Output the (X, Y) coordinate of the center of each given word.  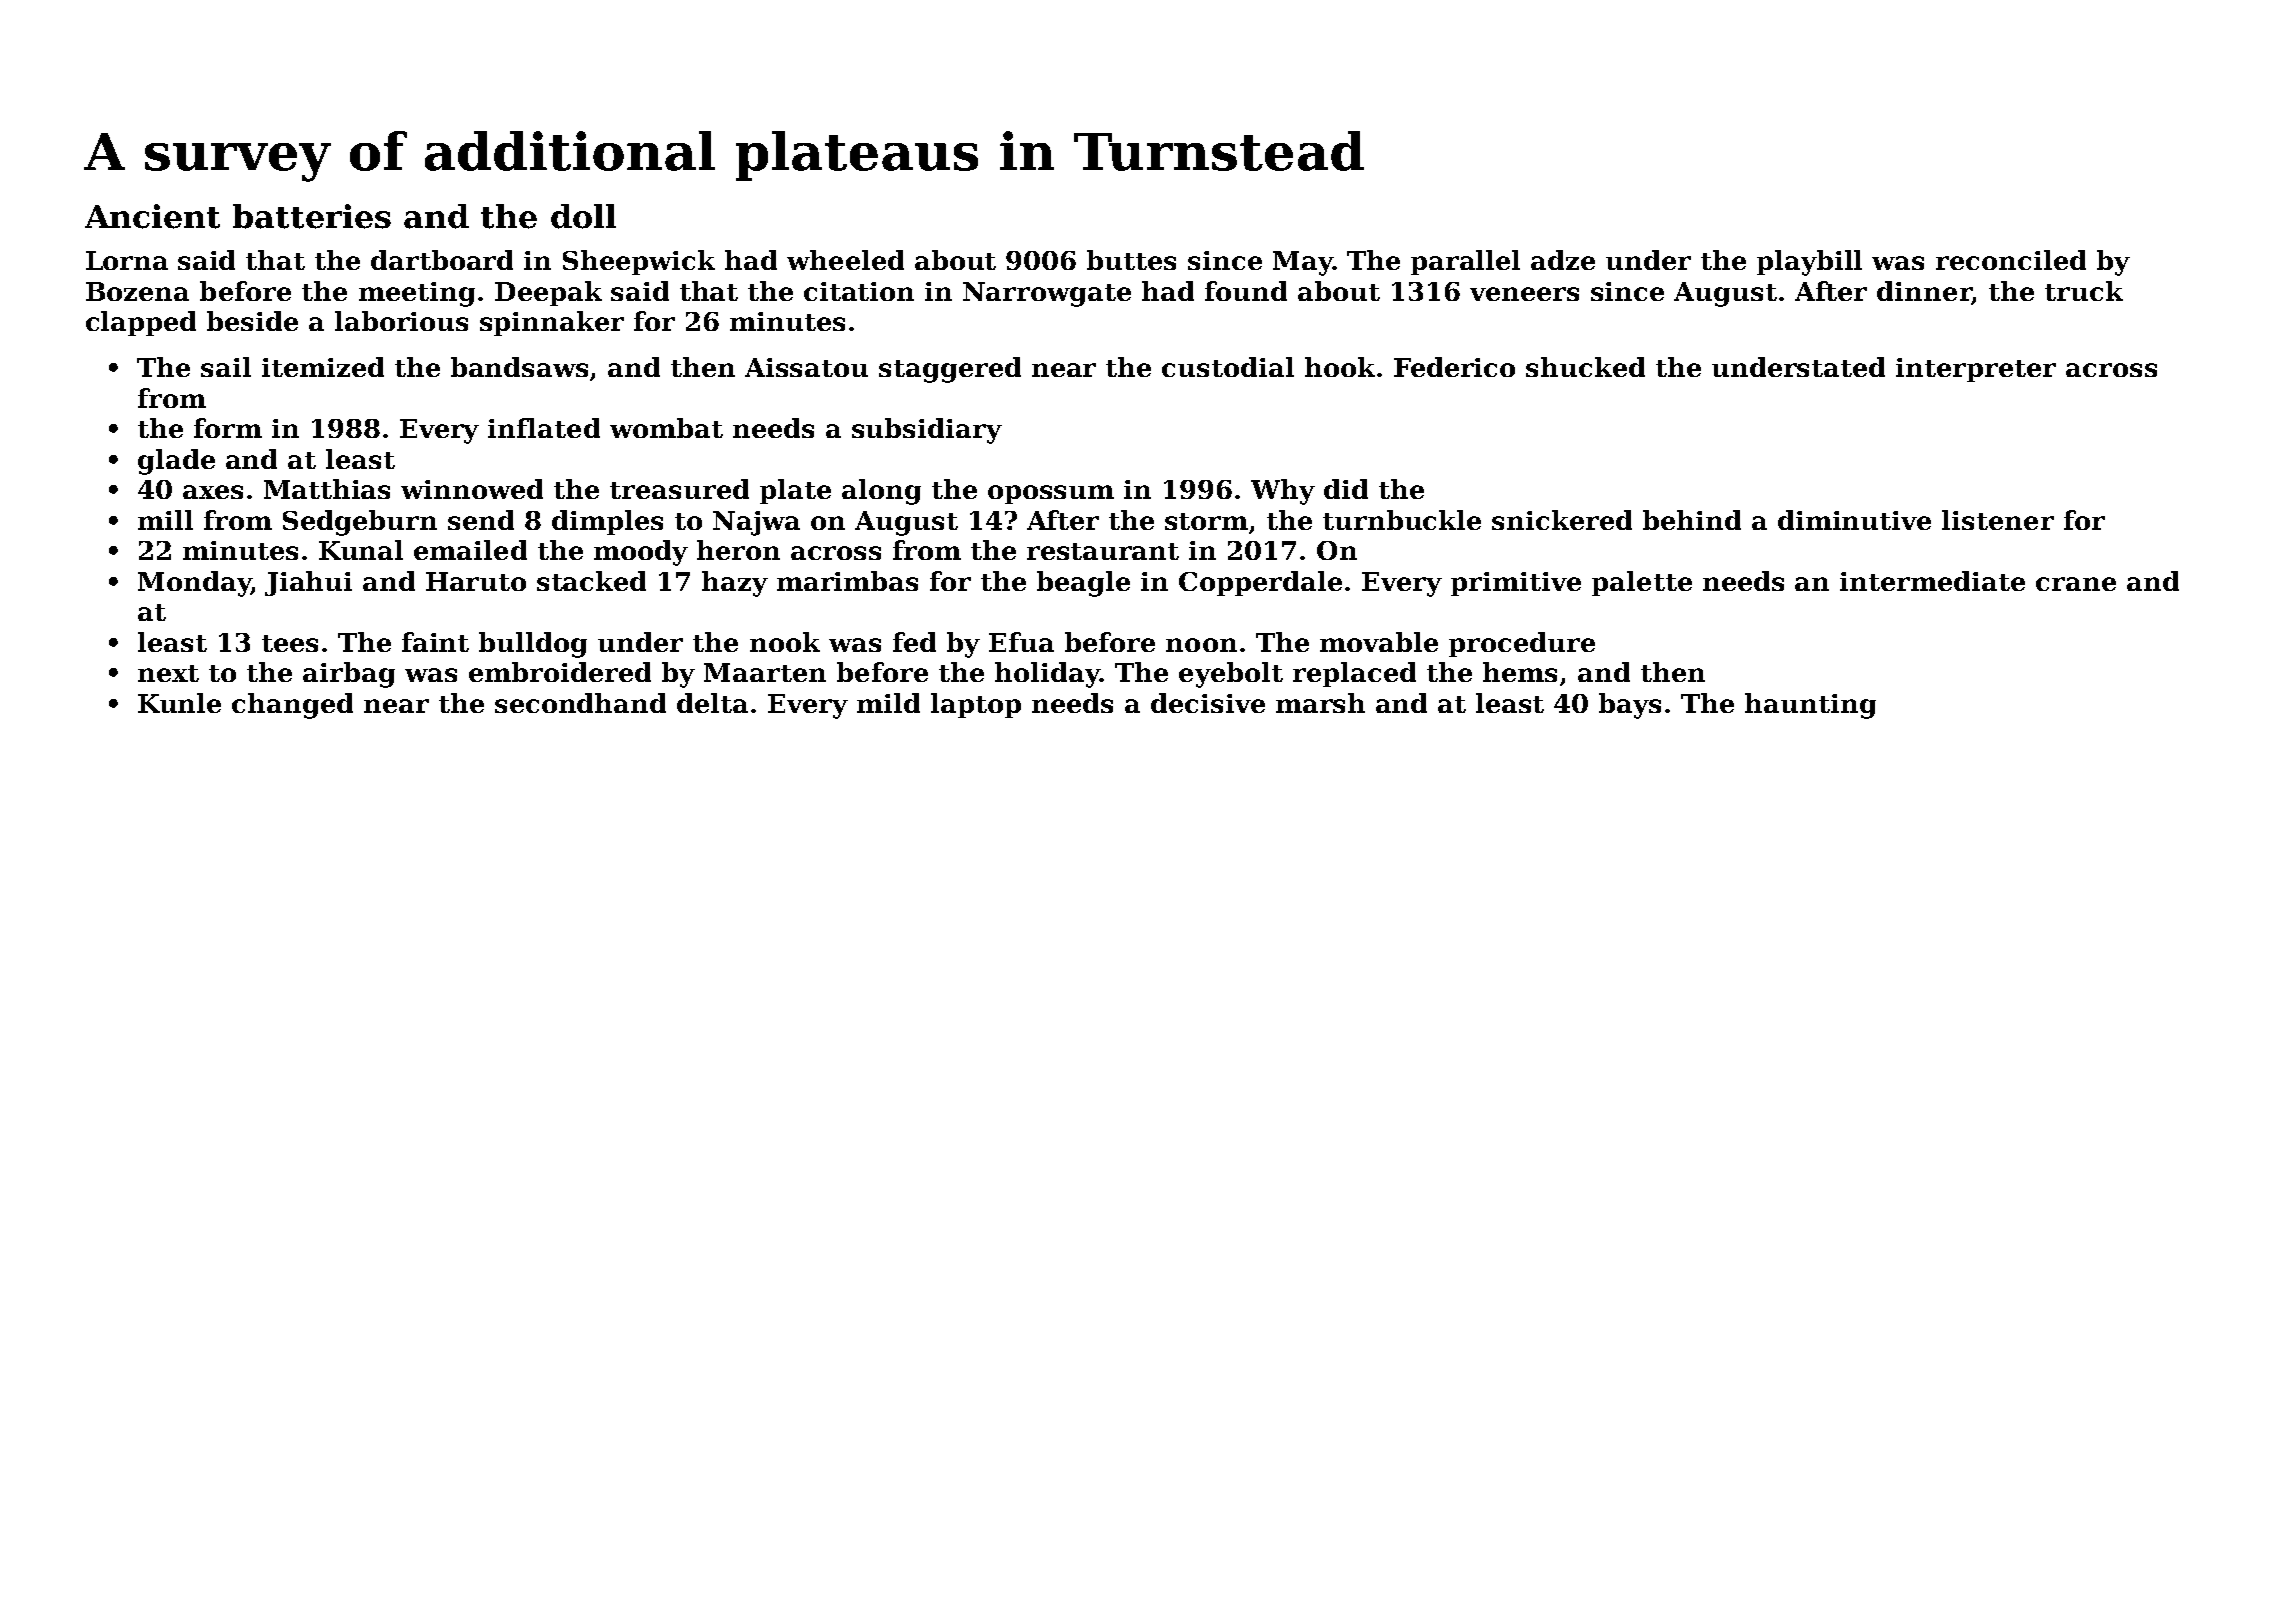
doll (583, 216)
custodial (1228, 367)
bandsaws (519, 367)
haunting (1810, 706)
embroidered (560, 672)
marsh (1320, 703)
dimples (607, 522)
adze (1563, 260)
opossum (1051, 494)
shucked (1585, 367)
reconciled (2011, 260)
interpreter (1976, 370)
